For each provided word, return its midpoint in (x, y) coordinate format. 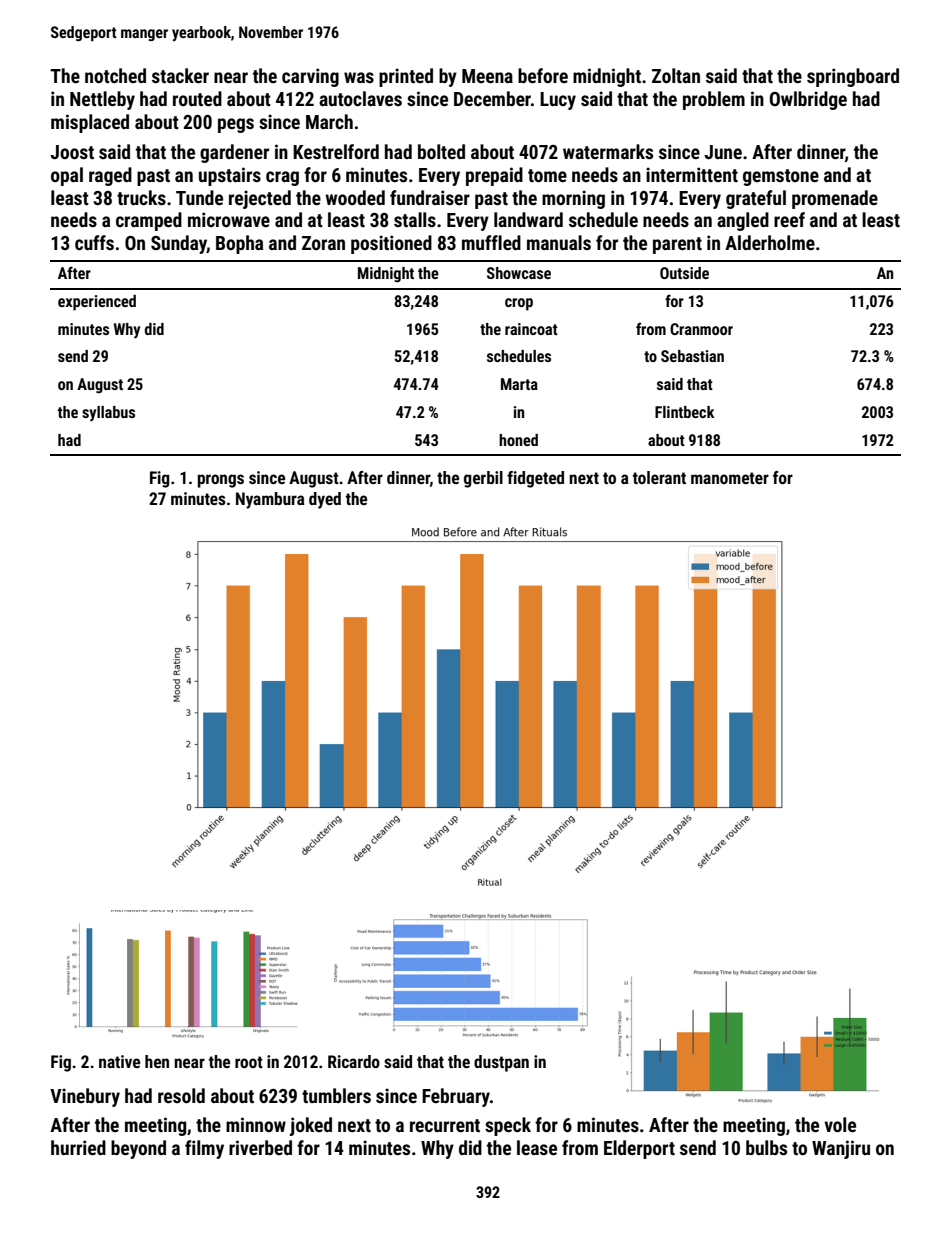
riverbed (260, 1147)
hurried (78, 1147)
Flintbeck (684, 412)
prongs (221, 481)
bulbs (766, 1147)
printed (406, 77)
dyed (325, 500)
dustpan (501, 1063)
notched (115, 75)
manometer (730, 478)
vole (840, 1124)
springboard (853, 77)
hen (157, 1061)
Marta (519, 384)
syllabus (108, 414)
